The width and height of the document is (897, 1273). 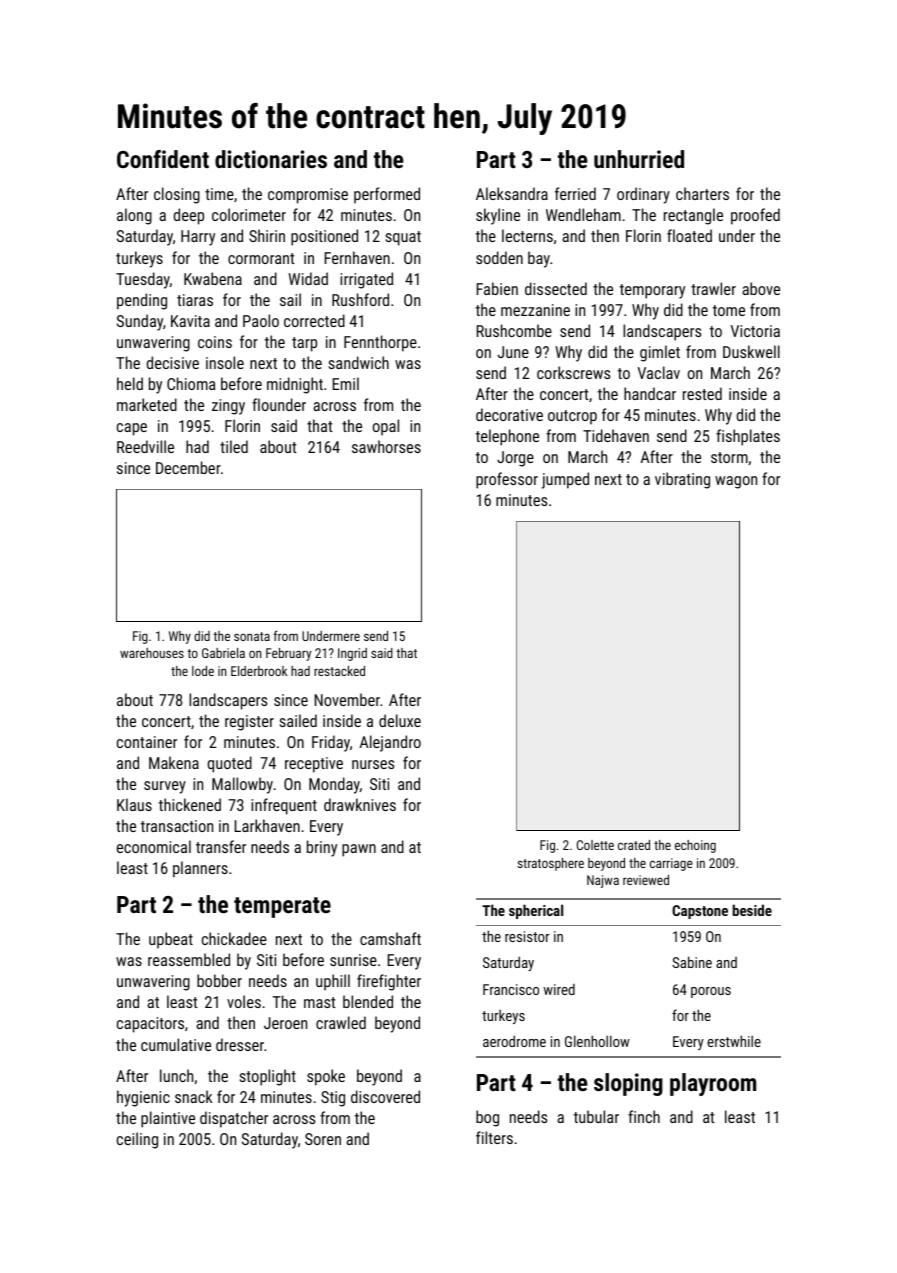 What do you see at coordinates (507, 480) in the document?
I see `professor` at bounding box center [507, 480].
